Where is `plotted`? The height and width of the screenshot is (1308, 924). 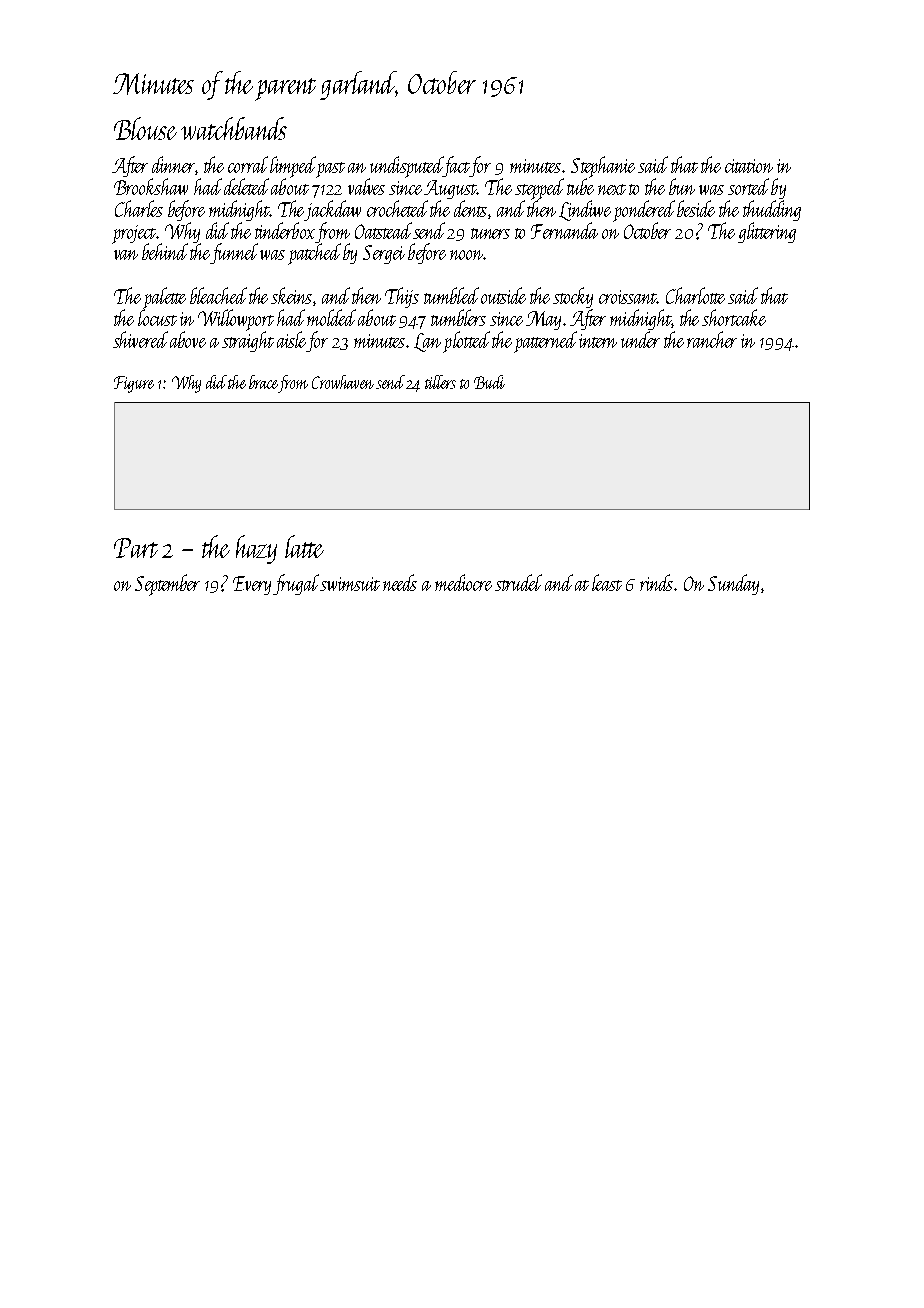
plotted is located at coordinates (466, 342).
